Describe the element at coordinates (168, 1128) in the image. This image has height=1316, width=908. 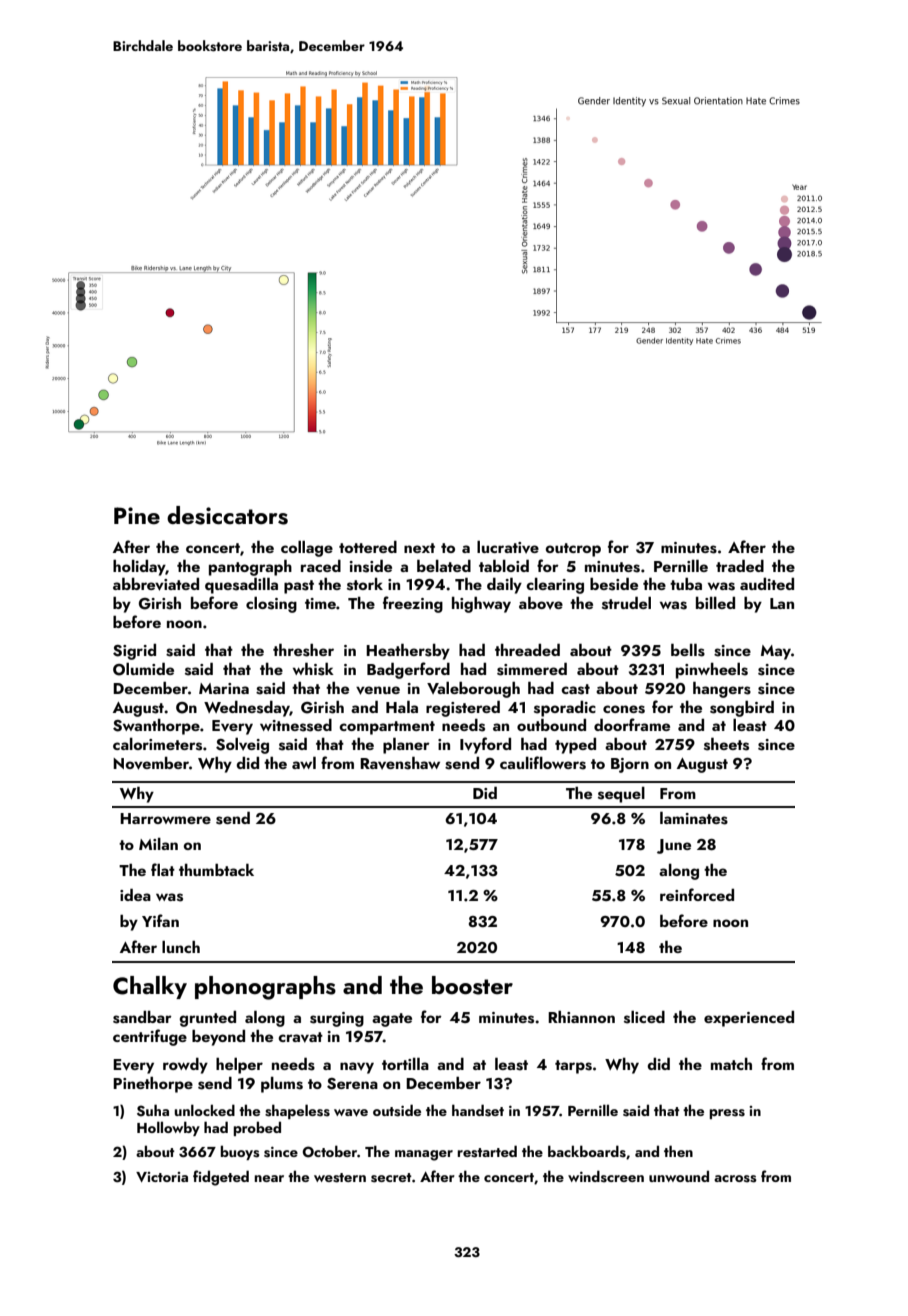
I see `Hollowby` at that location.
